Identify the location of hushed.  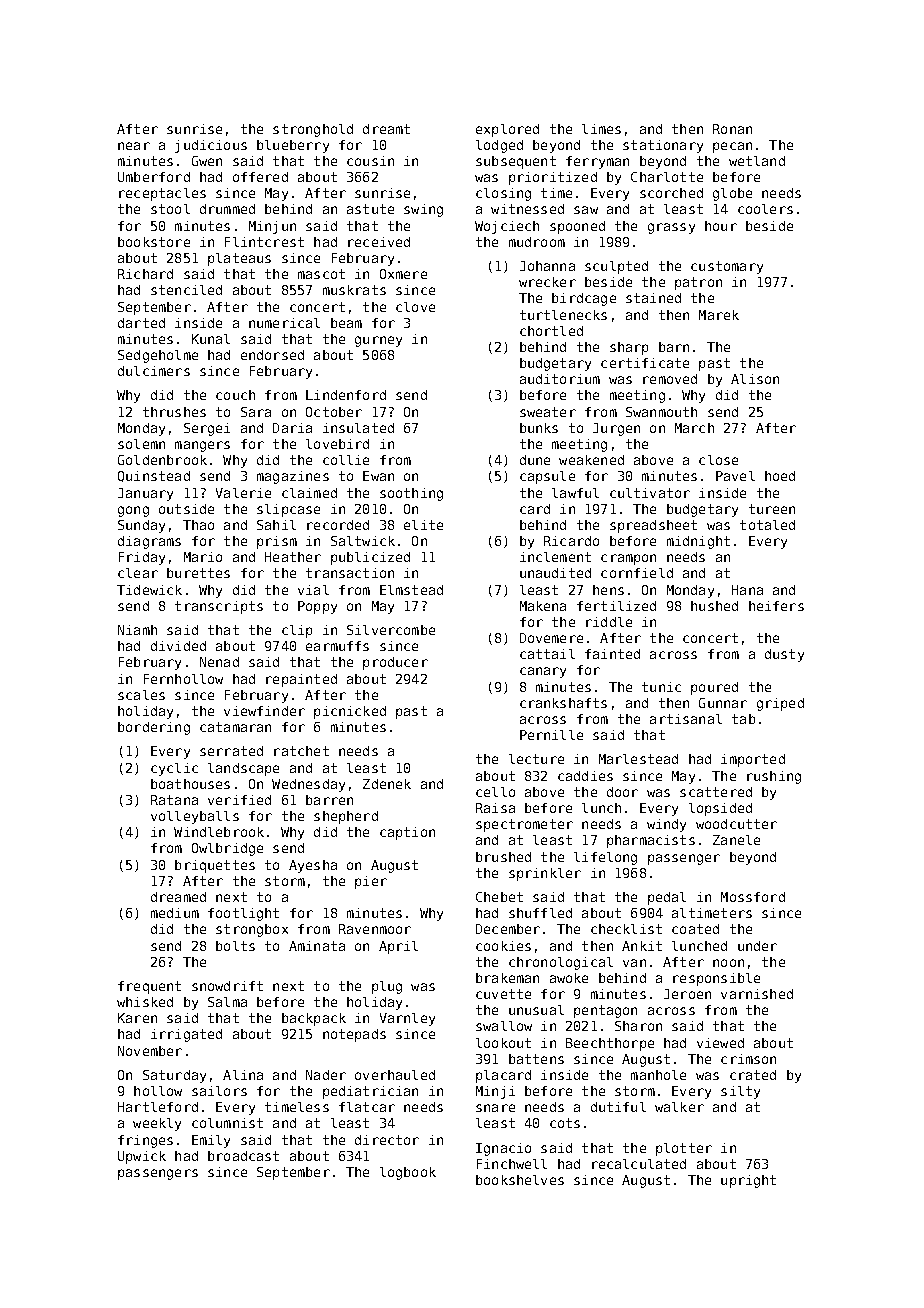
(714, 606).
